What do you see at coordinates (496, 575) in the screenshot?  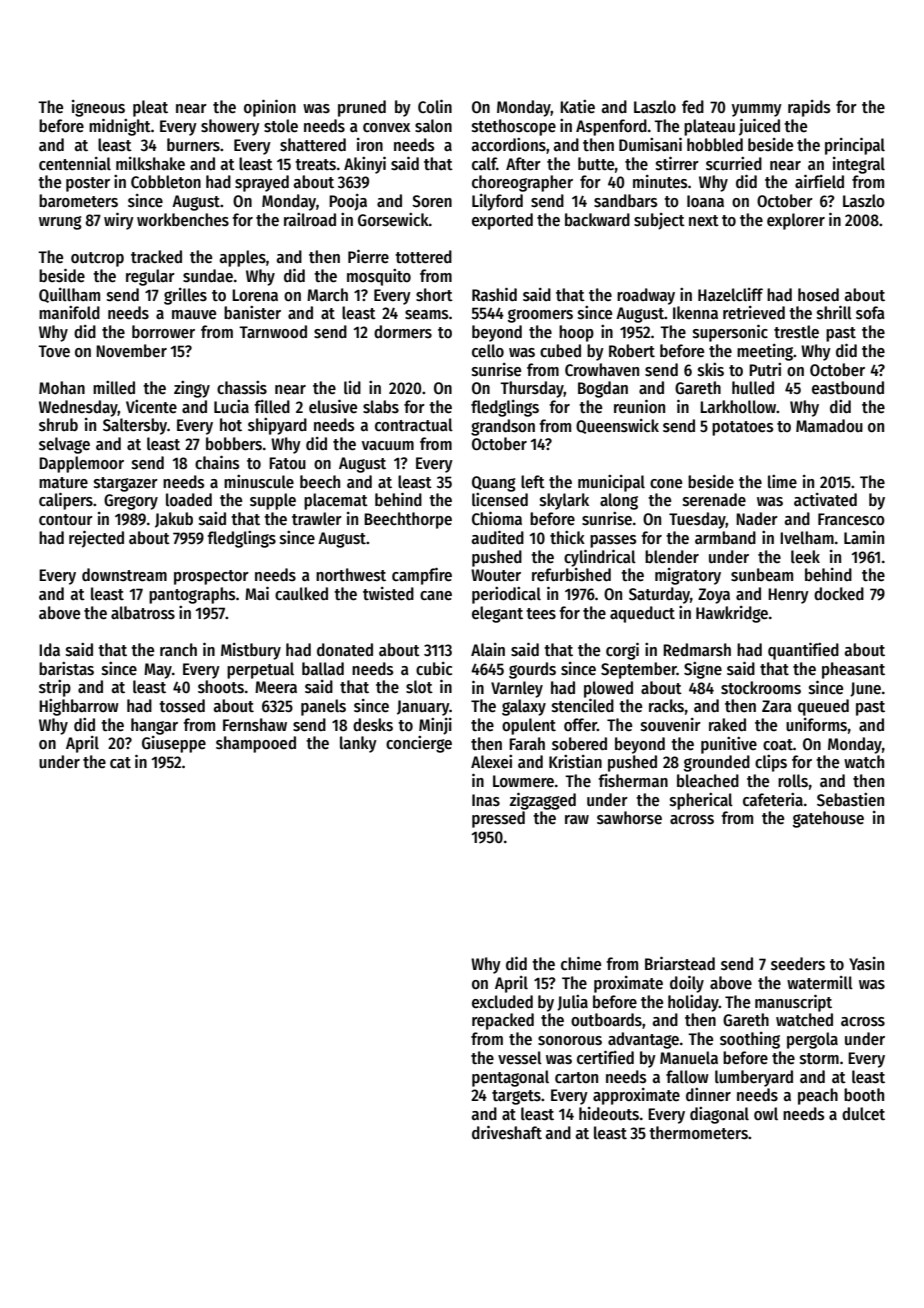 I see `Wouter` at bounding box center [496, 575].
